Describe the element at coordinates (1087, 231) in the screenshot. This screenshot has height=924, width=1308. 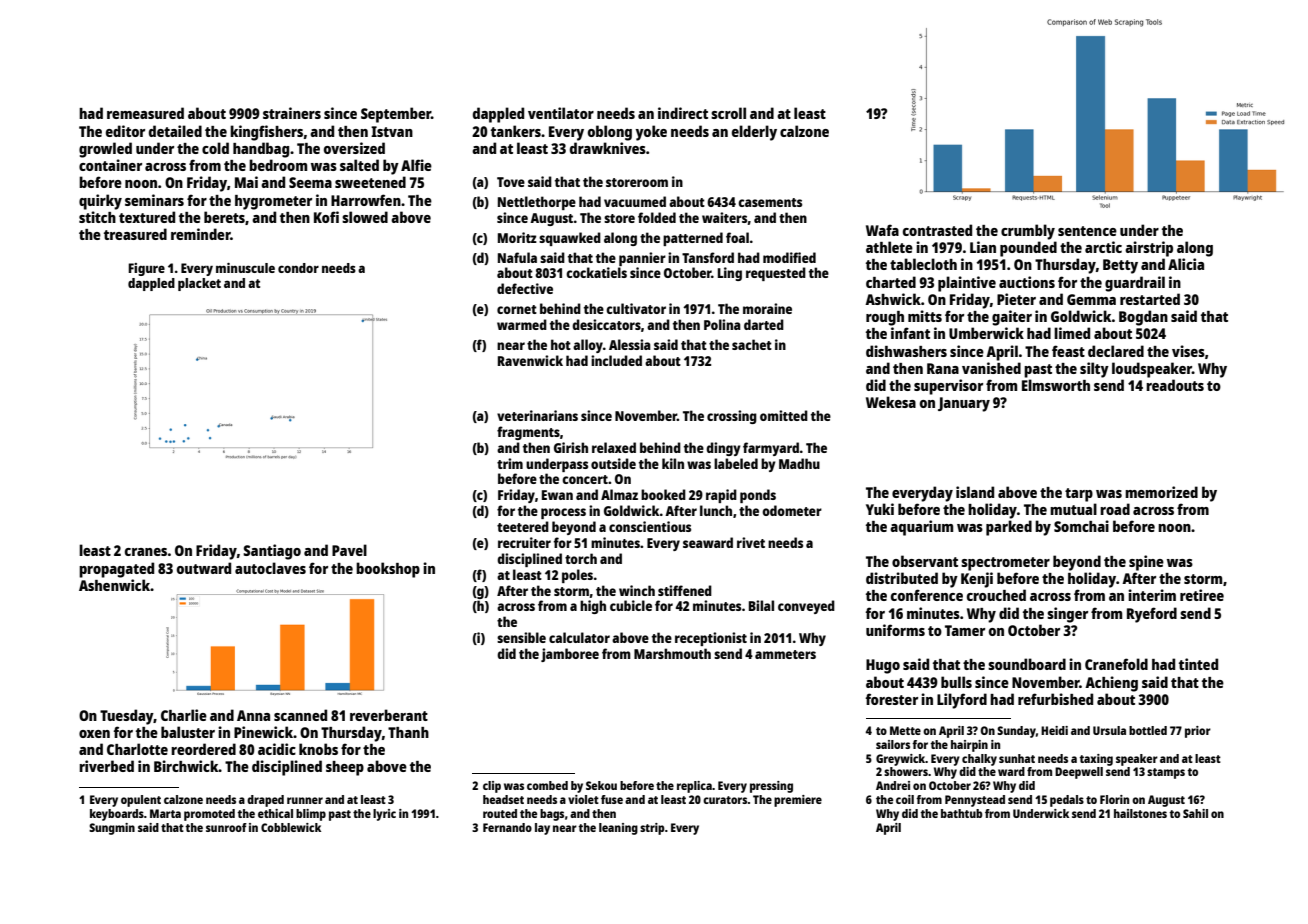
I see `sentence` at that location.
